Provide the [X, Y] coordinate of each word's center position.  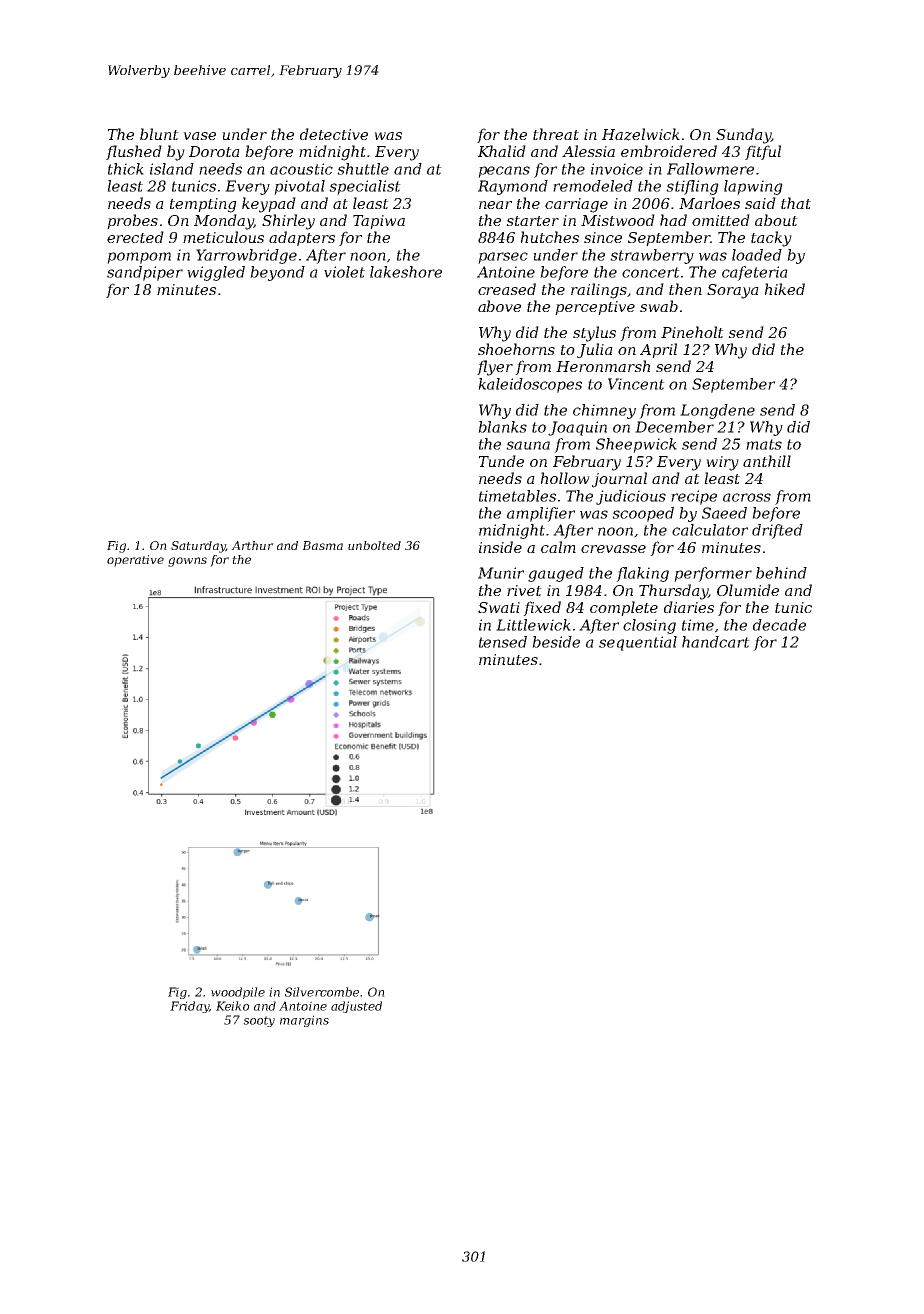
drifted [777, 531]
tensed [503, 642]
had [673, 220]
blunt [159, 134]
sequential [638, 643]
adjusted [356, 1007]
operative [135, 561]
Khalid [502, 151]
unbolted [374, 545]
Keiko [232, 1006]
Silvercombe [322, 992]
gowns [187, 562]
